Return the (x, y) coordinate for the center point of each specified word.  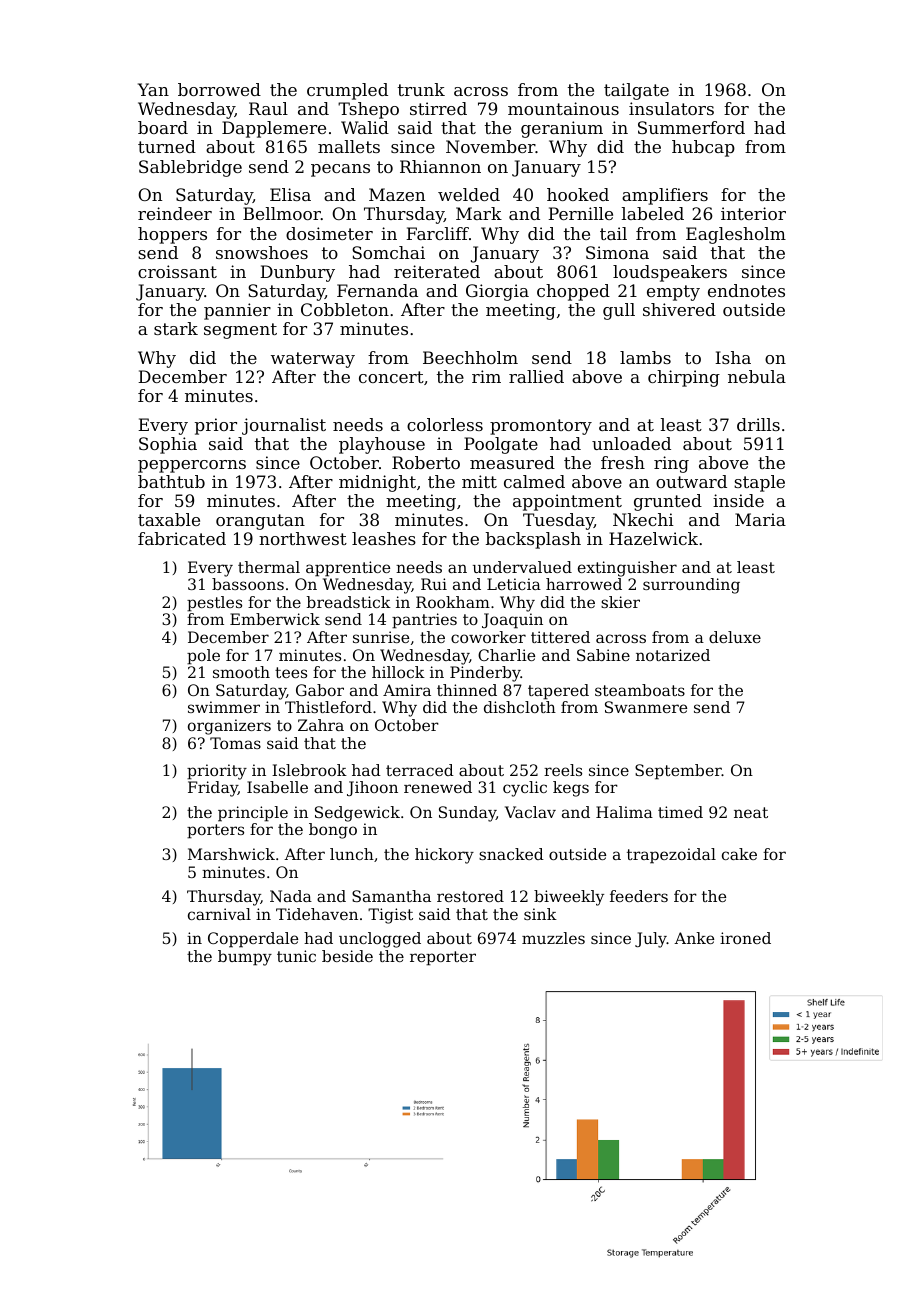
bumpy (245, 958)
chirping (684, 378)
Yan (153, 89)
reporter (443, 958)
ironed (745, 938)
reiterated (437, 271)
